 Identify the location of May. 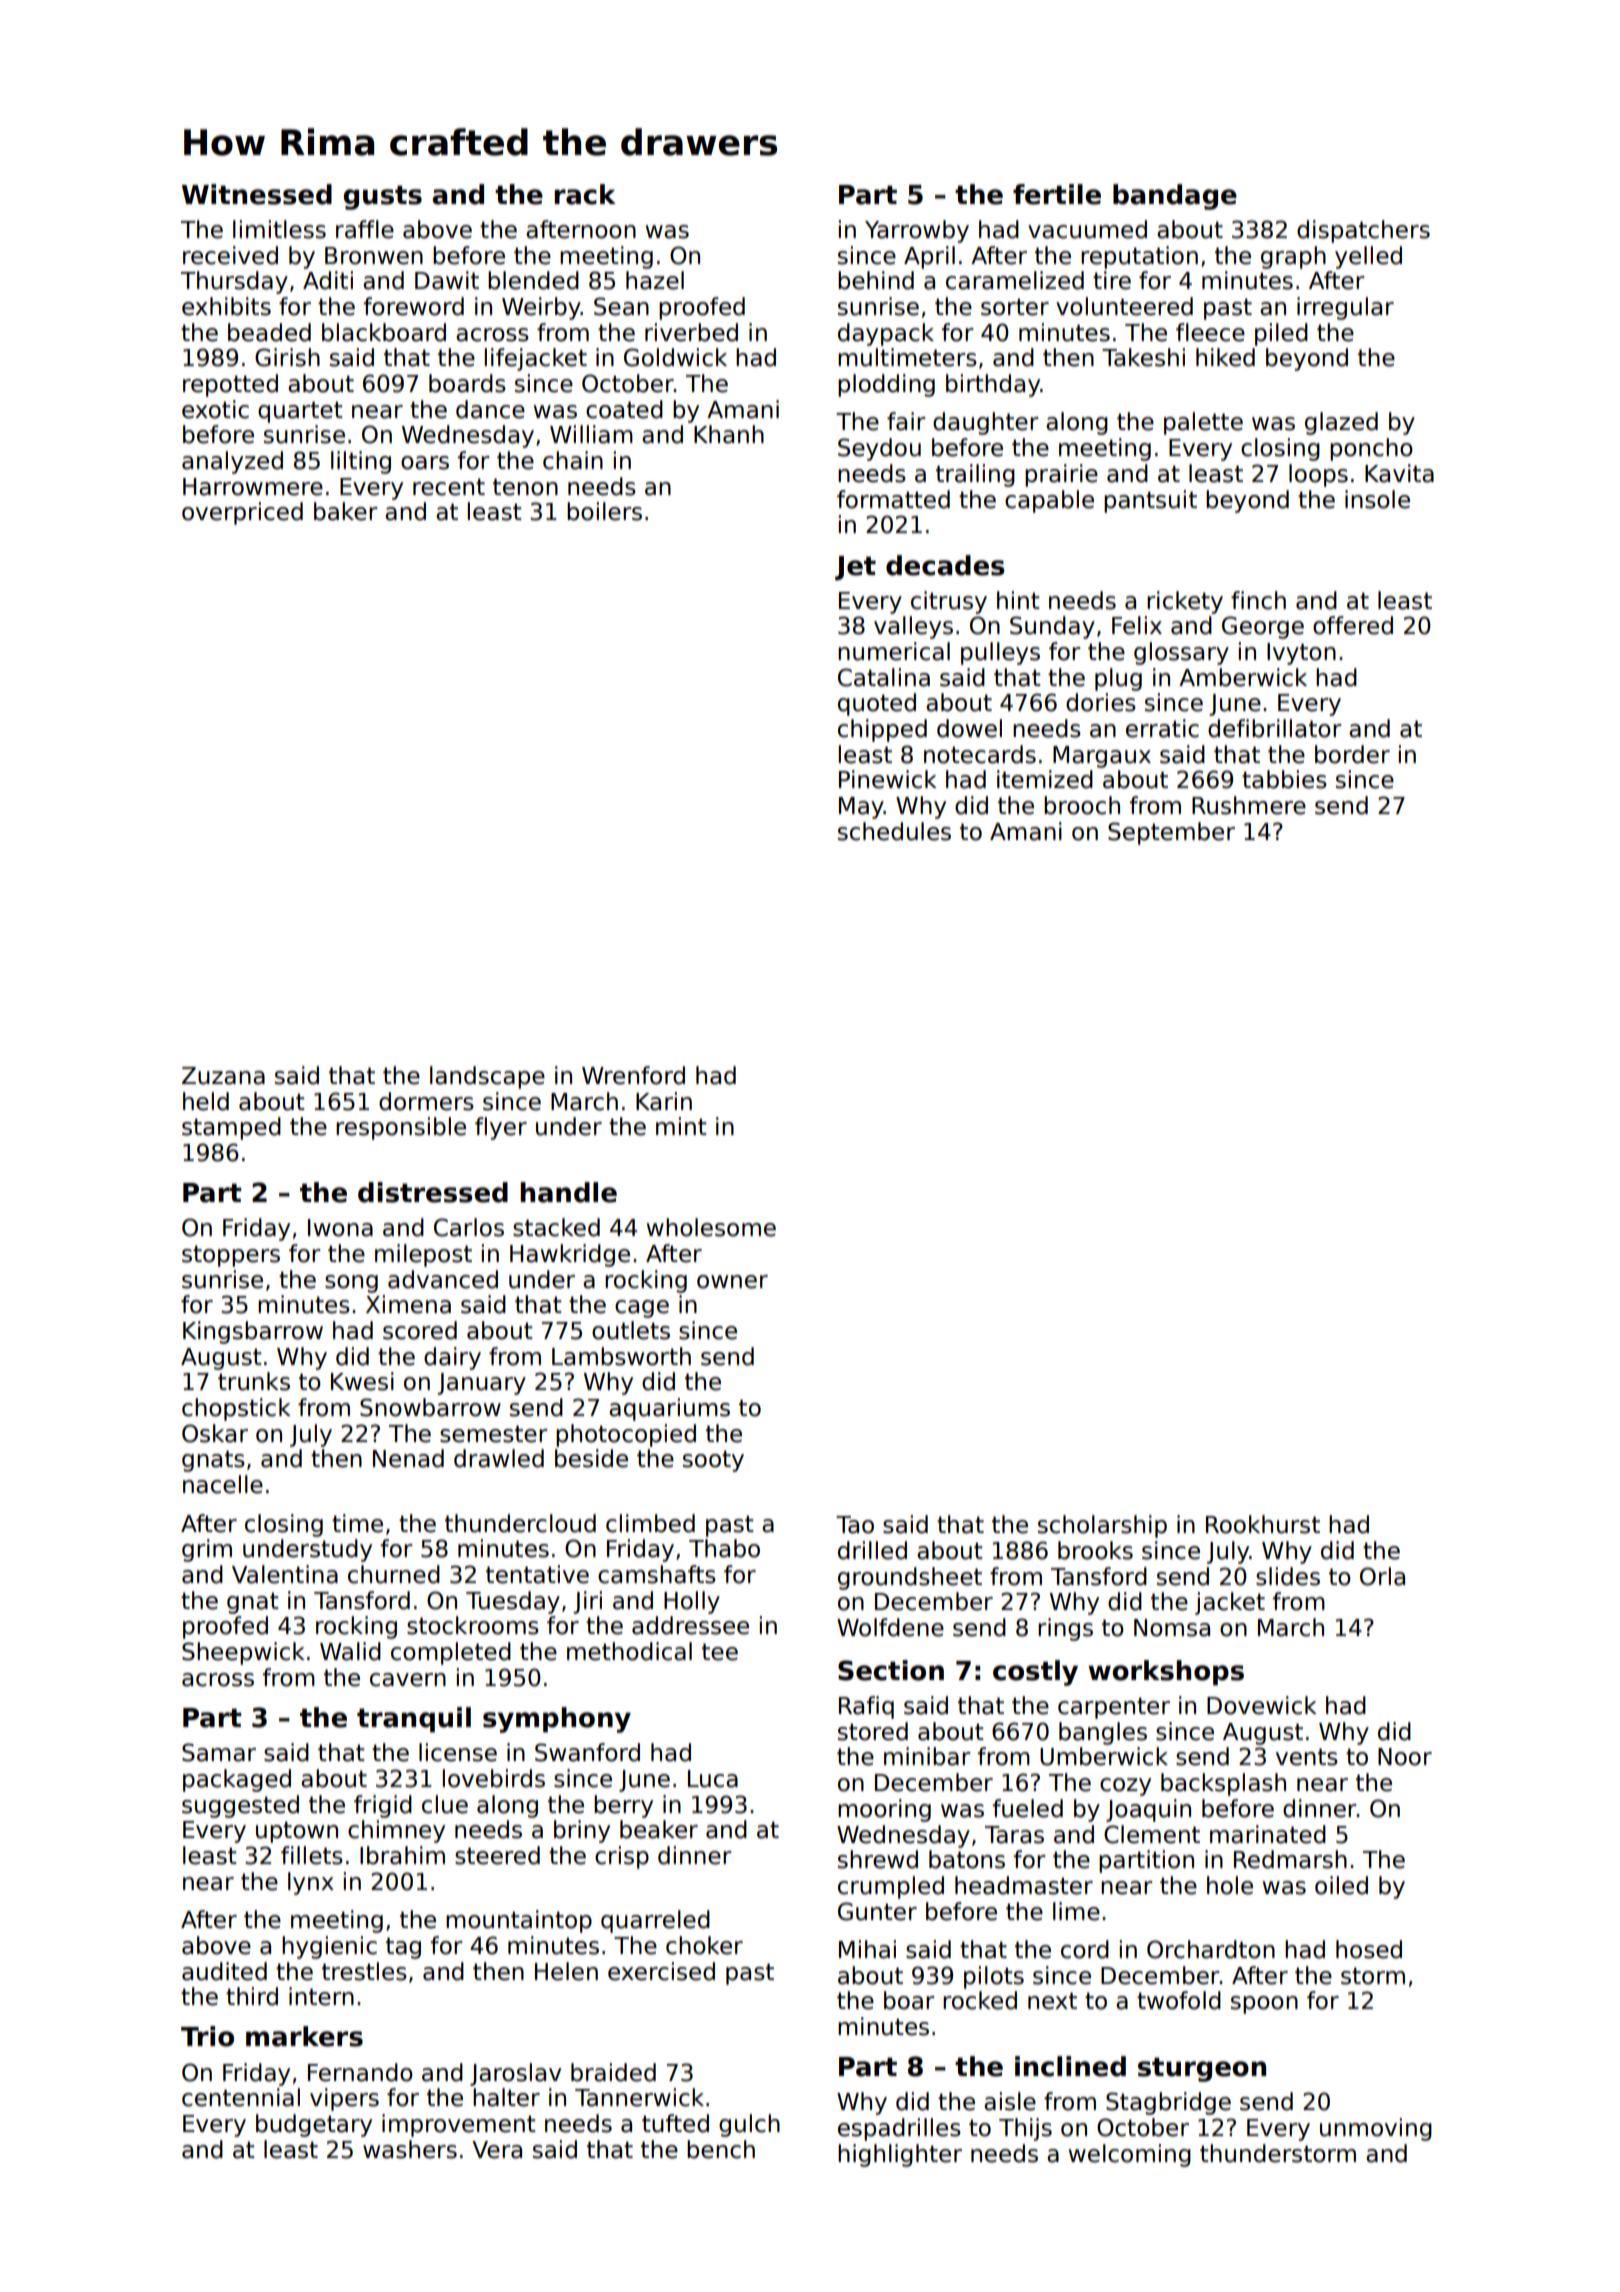
(861, 808).
